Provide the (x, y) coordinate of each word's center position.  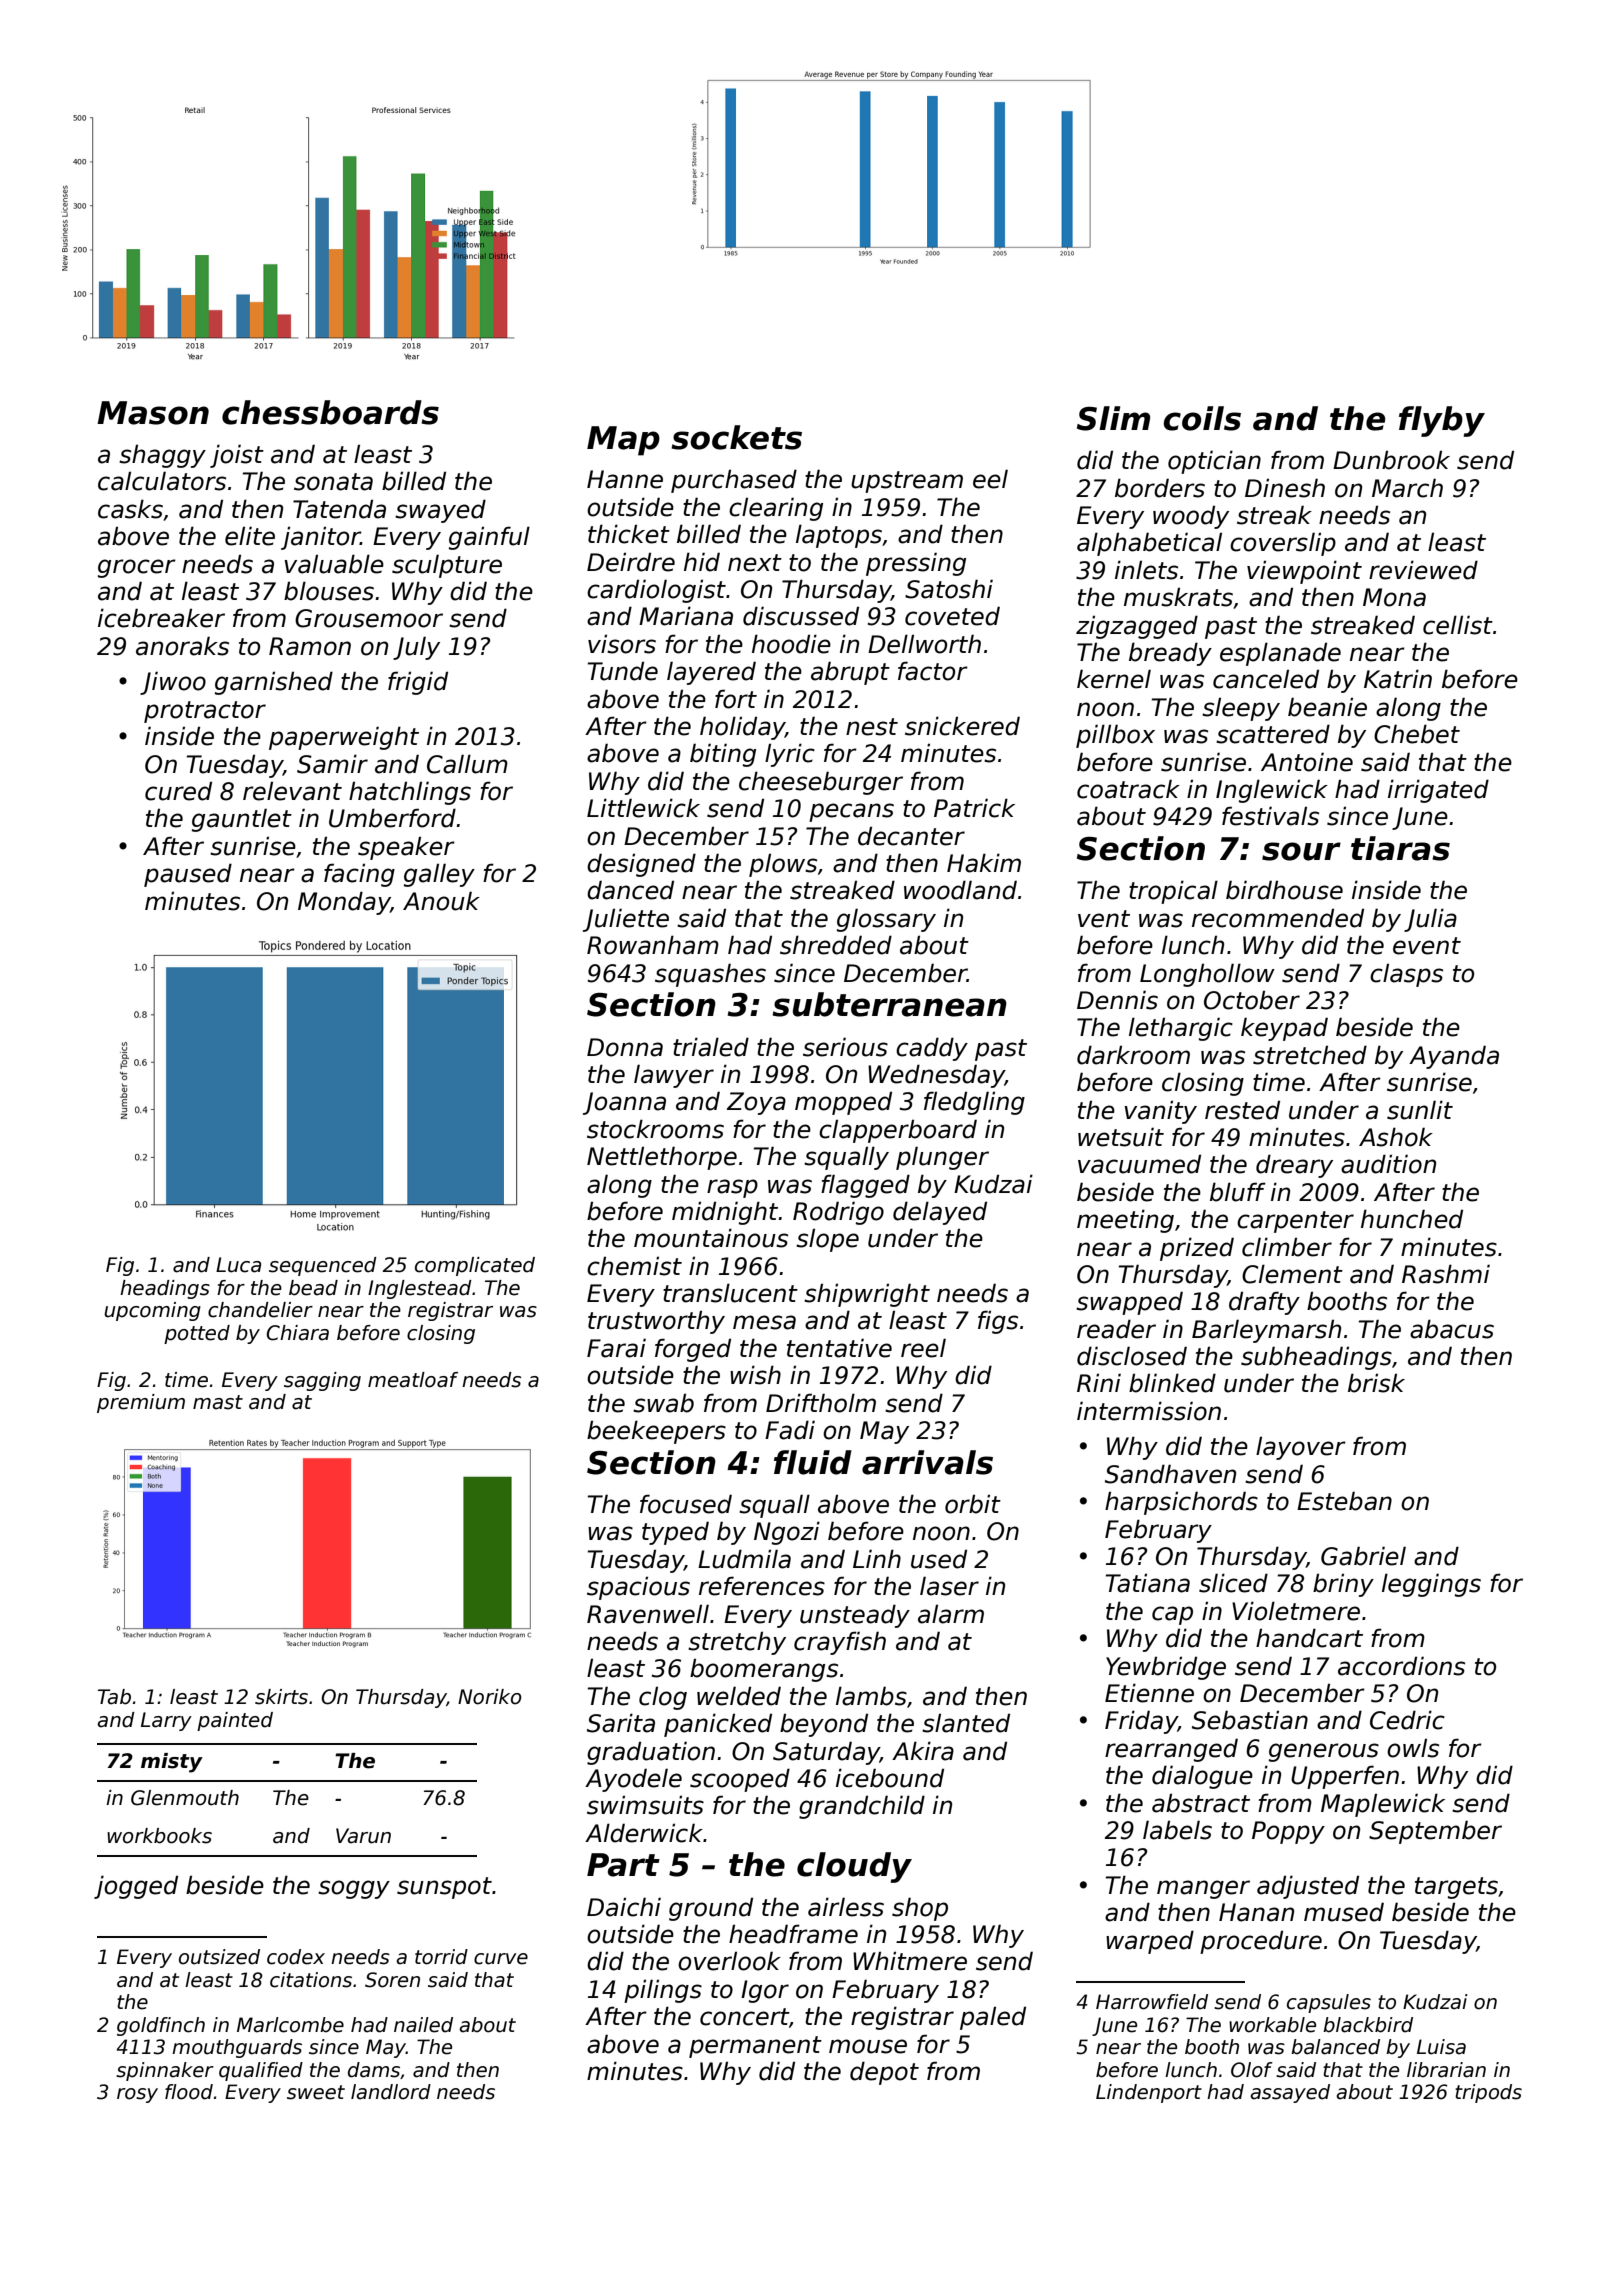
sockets (736, 437)
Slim (1113, 418)
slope (827, 1240)
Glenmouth (185, 1798)
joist (237, 456)
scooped (740, 1780)
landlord (391, 2092)
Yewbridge (1166, 1668)
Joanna (624, 1103)
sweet (316, 2092)
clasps (1406, 975)
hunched (1412, 1219)
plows (783, 865)
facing (359, 875)
